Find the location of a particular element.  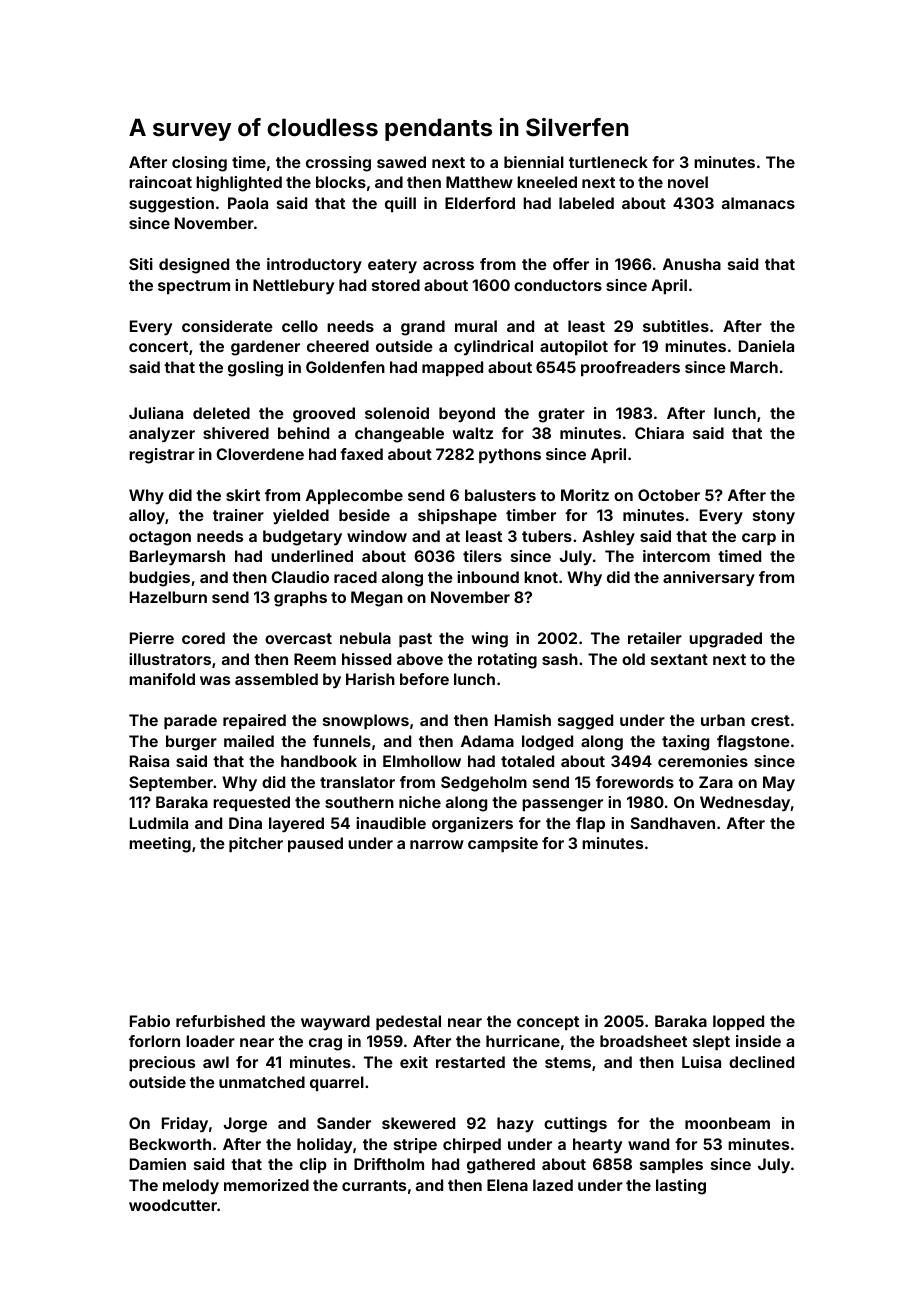

awl is located at coordinates (216, 1062).
